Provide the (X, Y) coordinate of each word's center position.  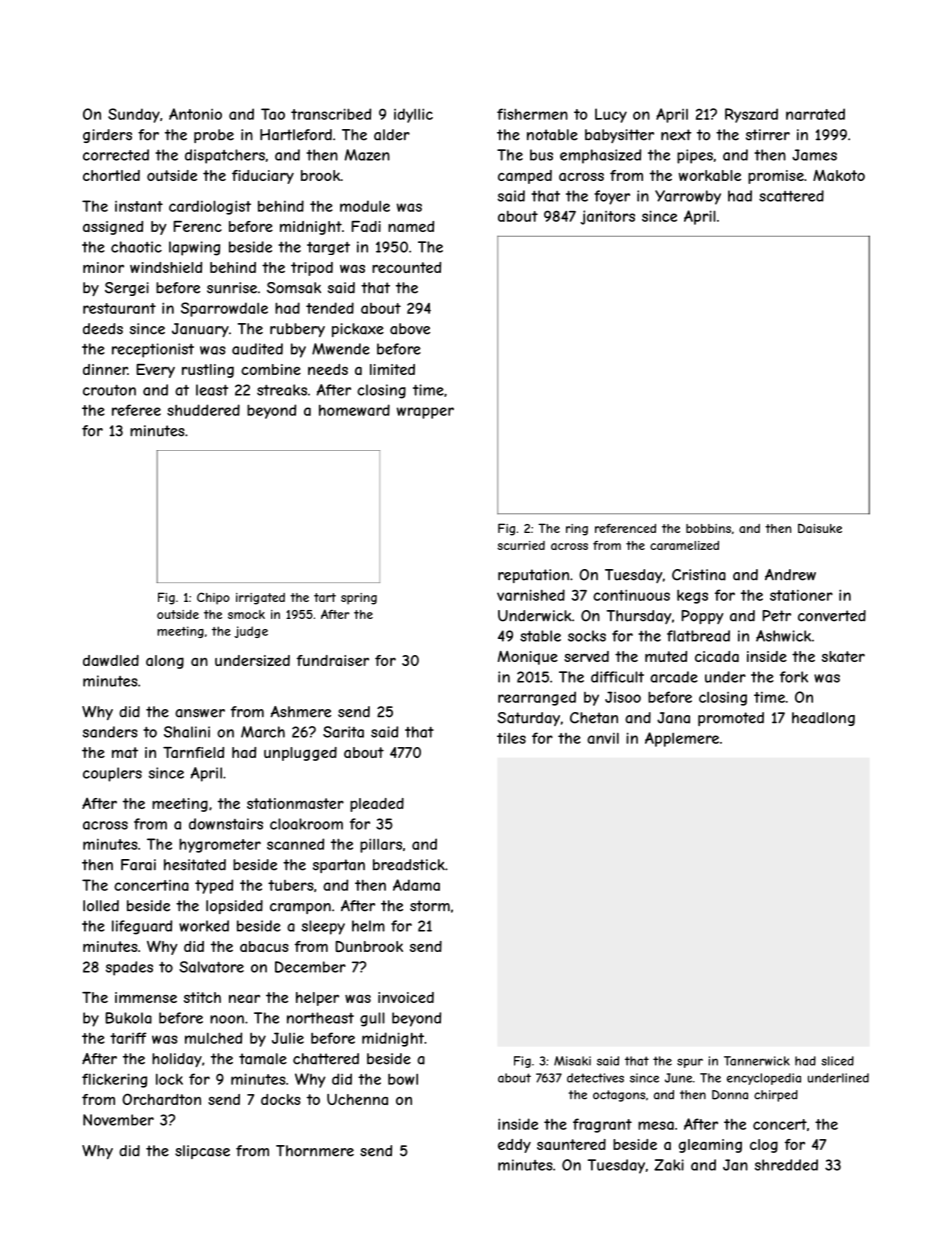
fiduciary (263, 177)
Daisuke (820, 528)
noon (227, 1019)
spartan (339, 866)
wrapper (425, 413)
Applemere (682, 739)
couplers (112, 774)
